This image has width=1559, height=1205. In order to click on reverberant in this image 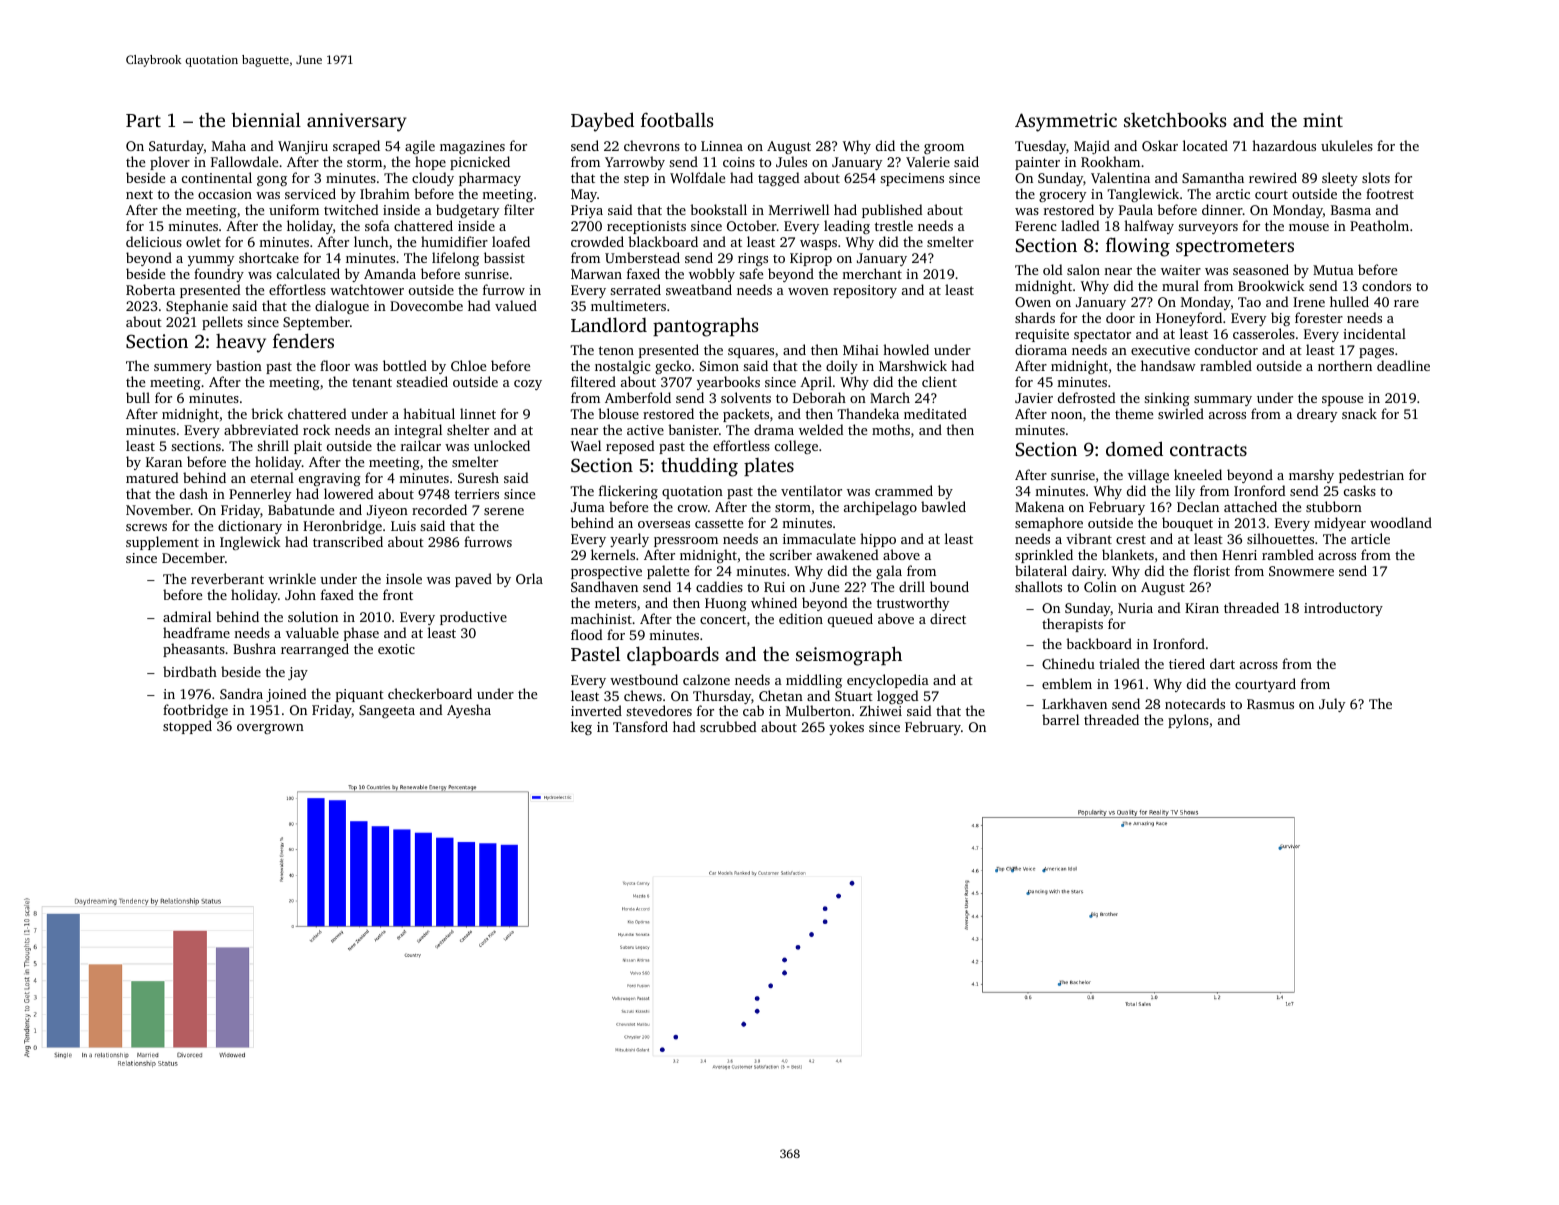, I will do `click(227, 578)`.
